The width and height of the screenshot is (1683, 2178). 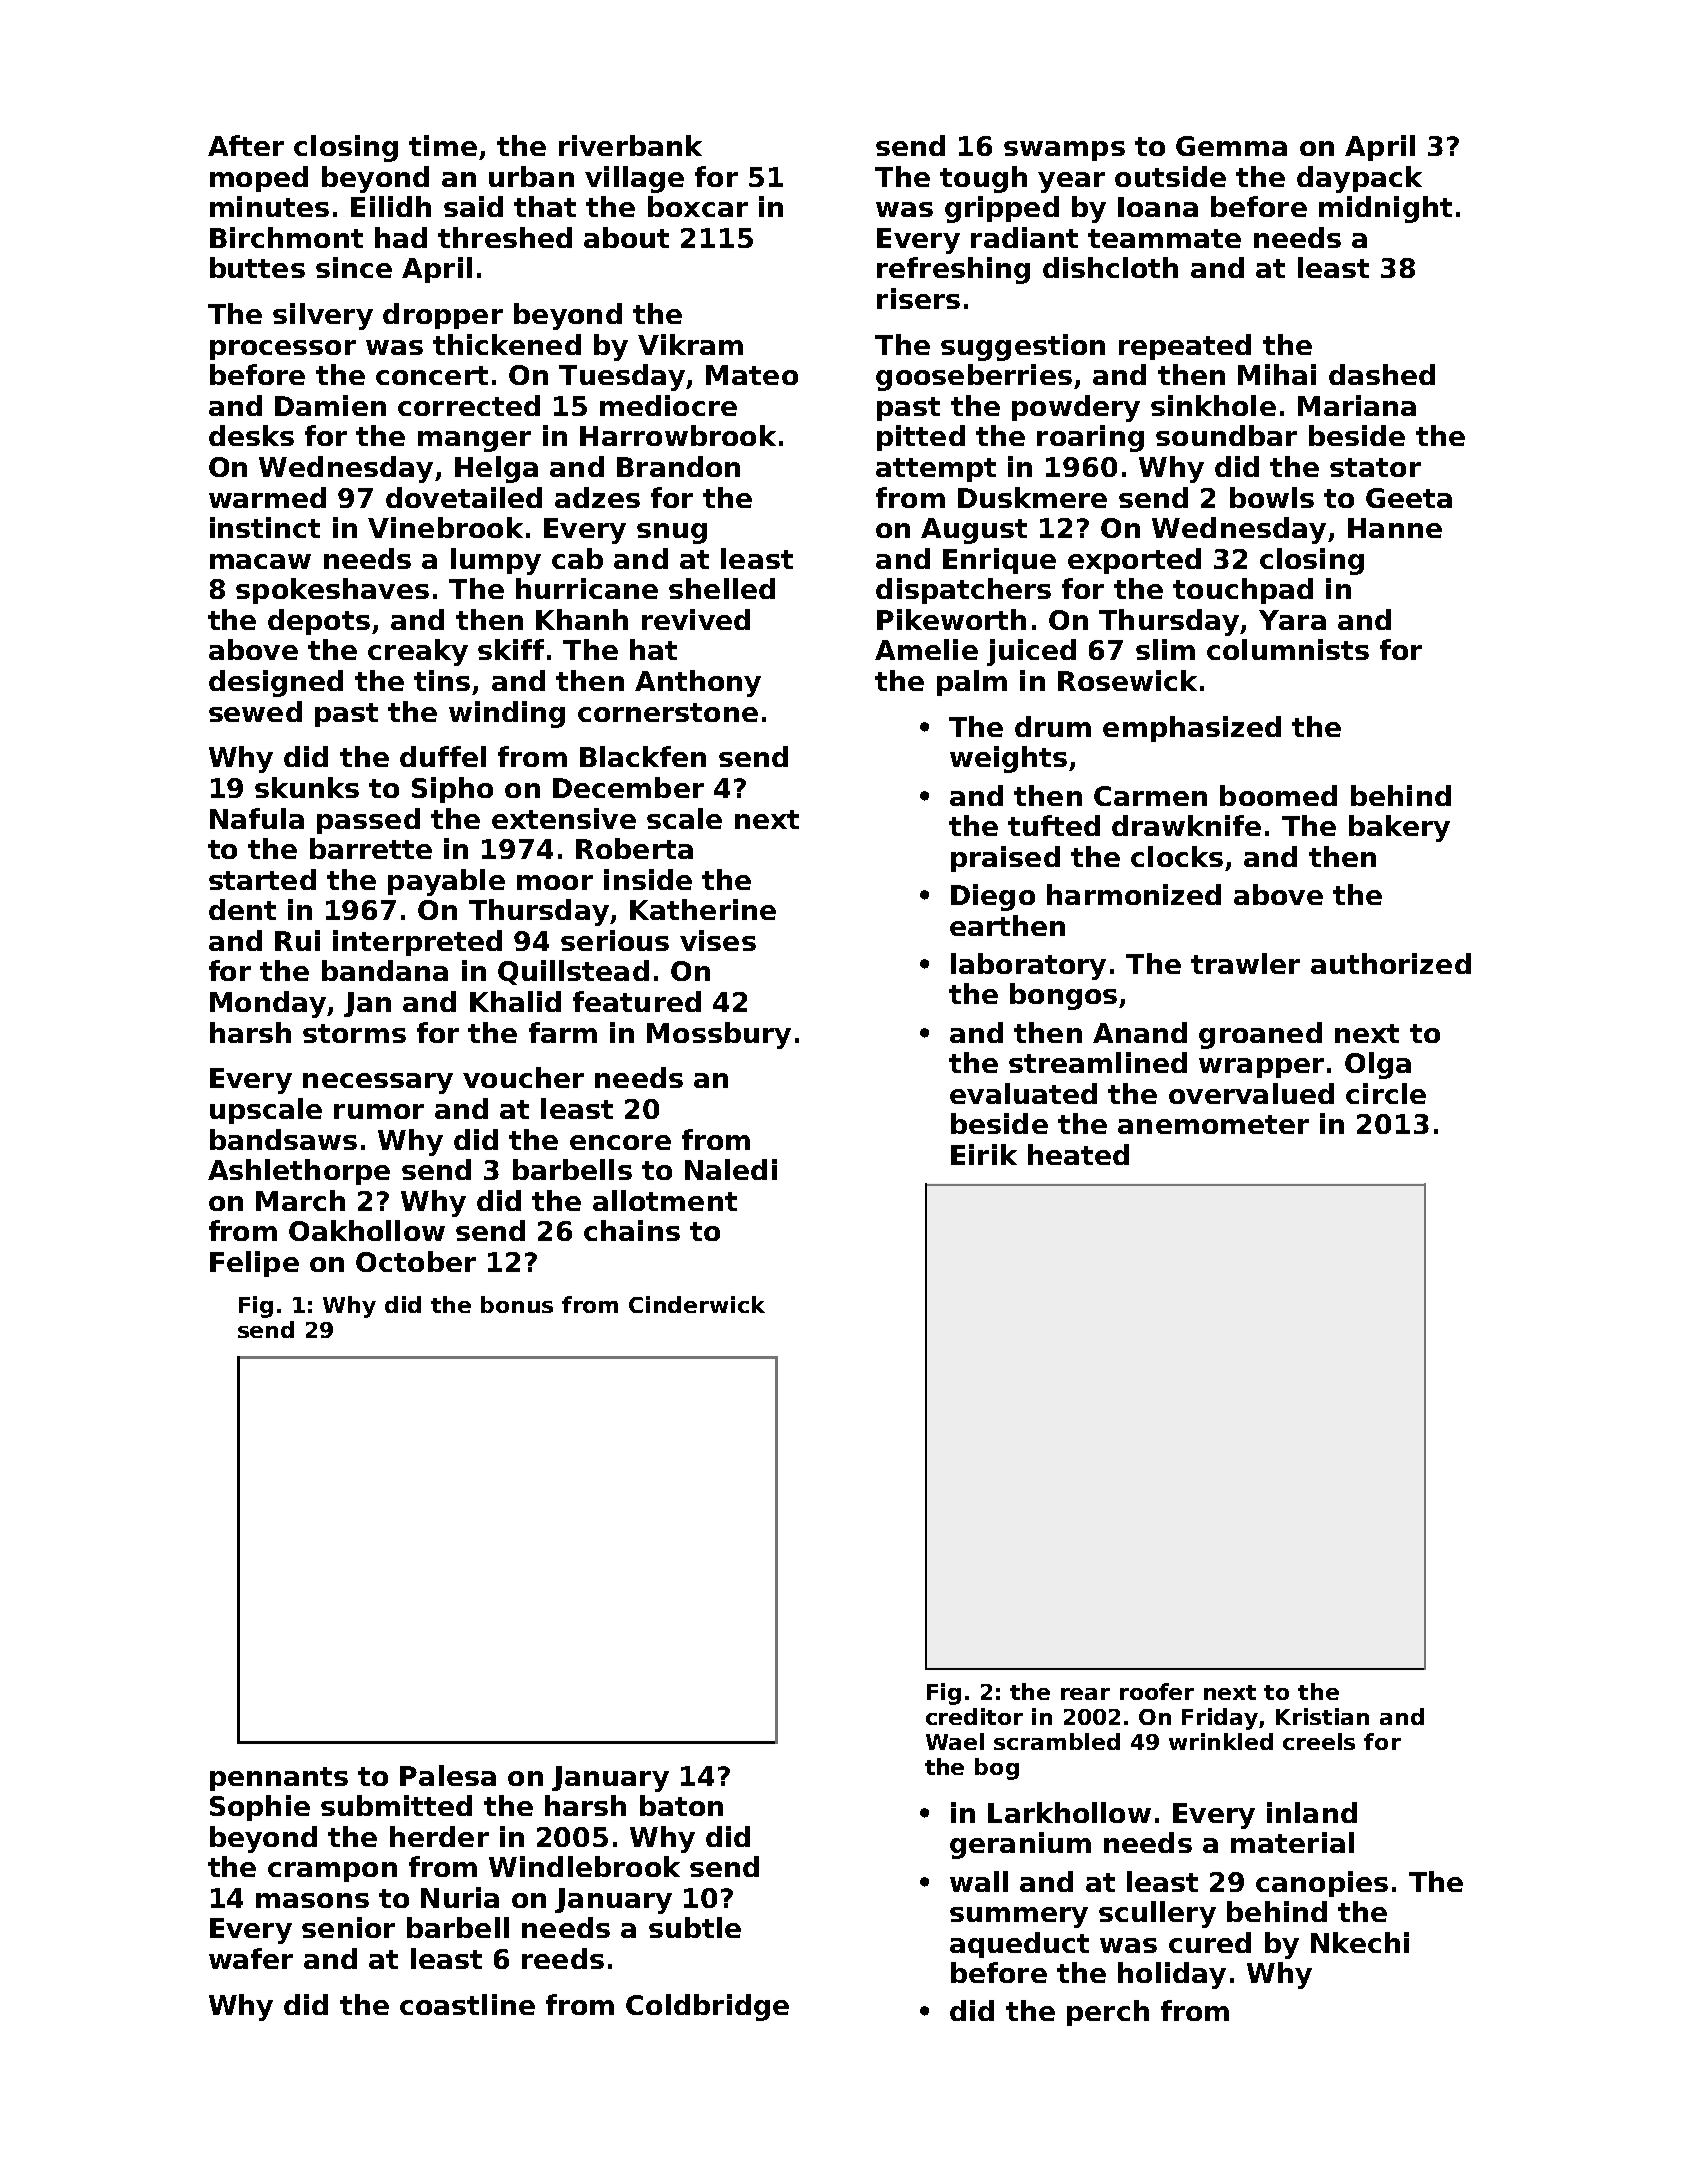 What do you see at coordinates (279, 1779) in the screenshot?
I see `pennants` at bounding box center [279, 1779].
